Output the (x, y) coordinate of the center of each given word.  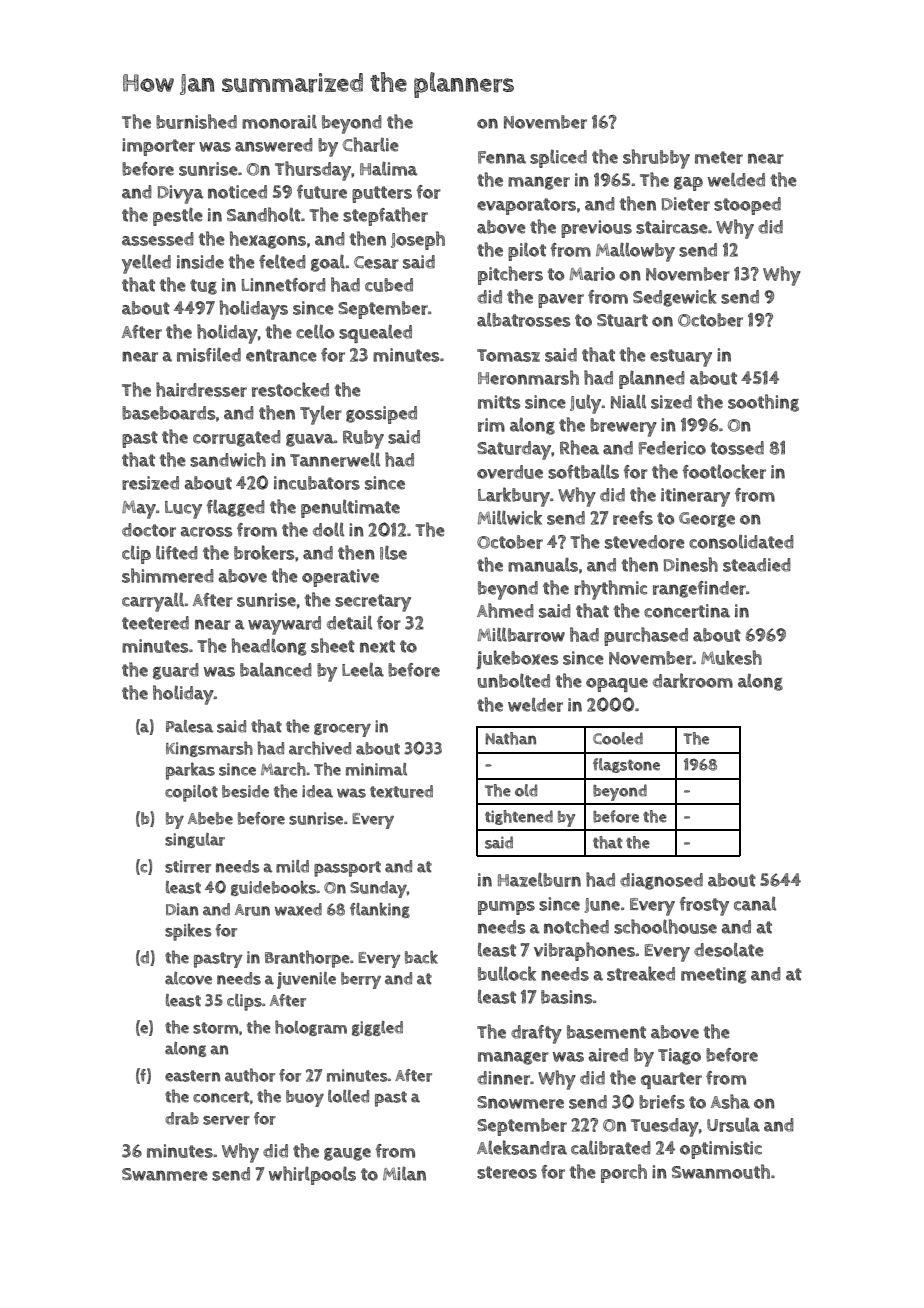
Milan (404, 1173)
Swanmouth (721, 1171)
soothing (763, 403)
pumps (506, 908)
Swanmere (165, 1174)
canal (755, 903)
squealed (375, 333)
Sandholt (264, 214)
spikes (188, 932)
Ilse (393, 552)
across (207, 532)
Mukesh (731, 657)
